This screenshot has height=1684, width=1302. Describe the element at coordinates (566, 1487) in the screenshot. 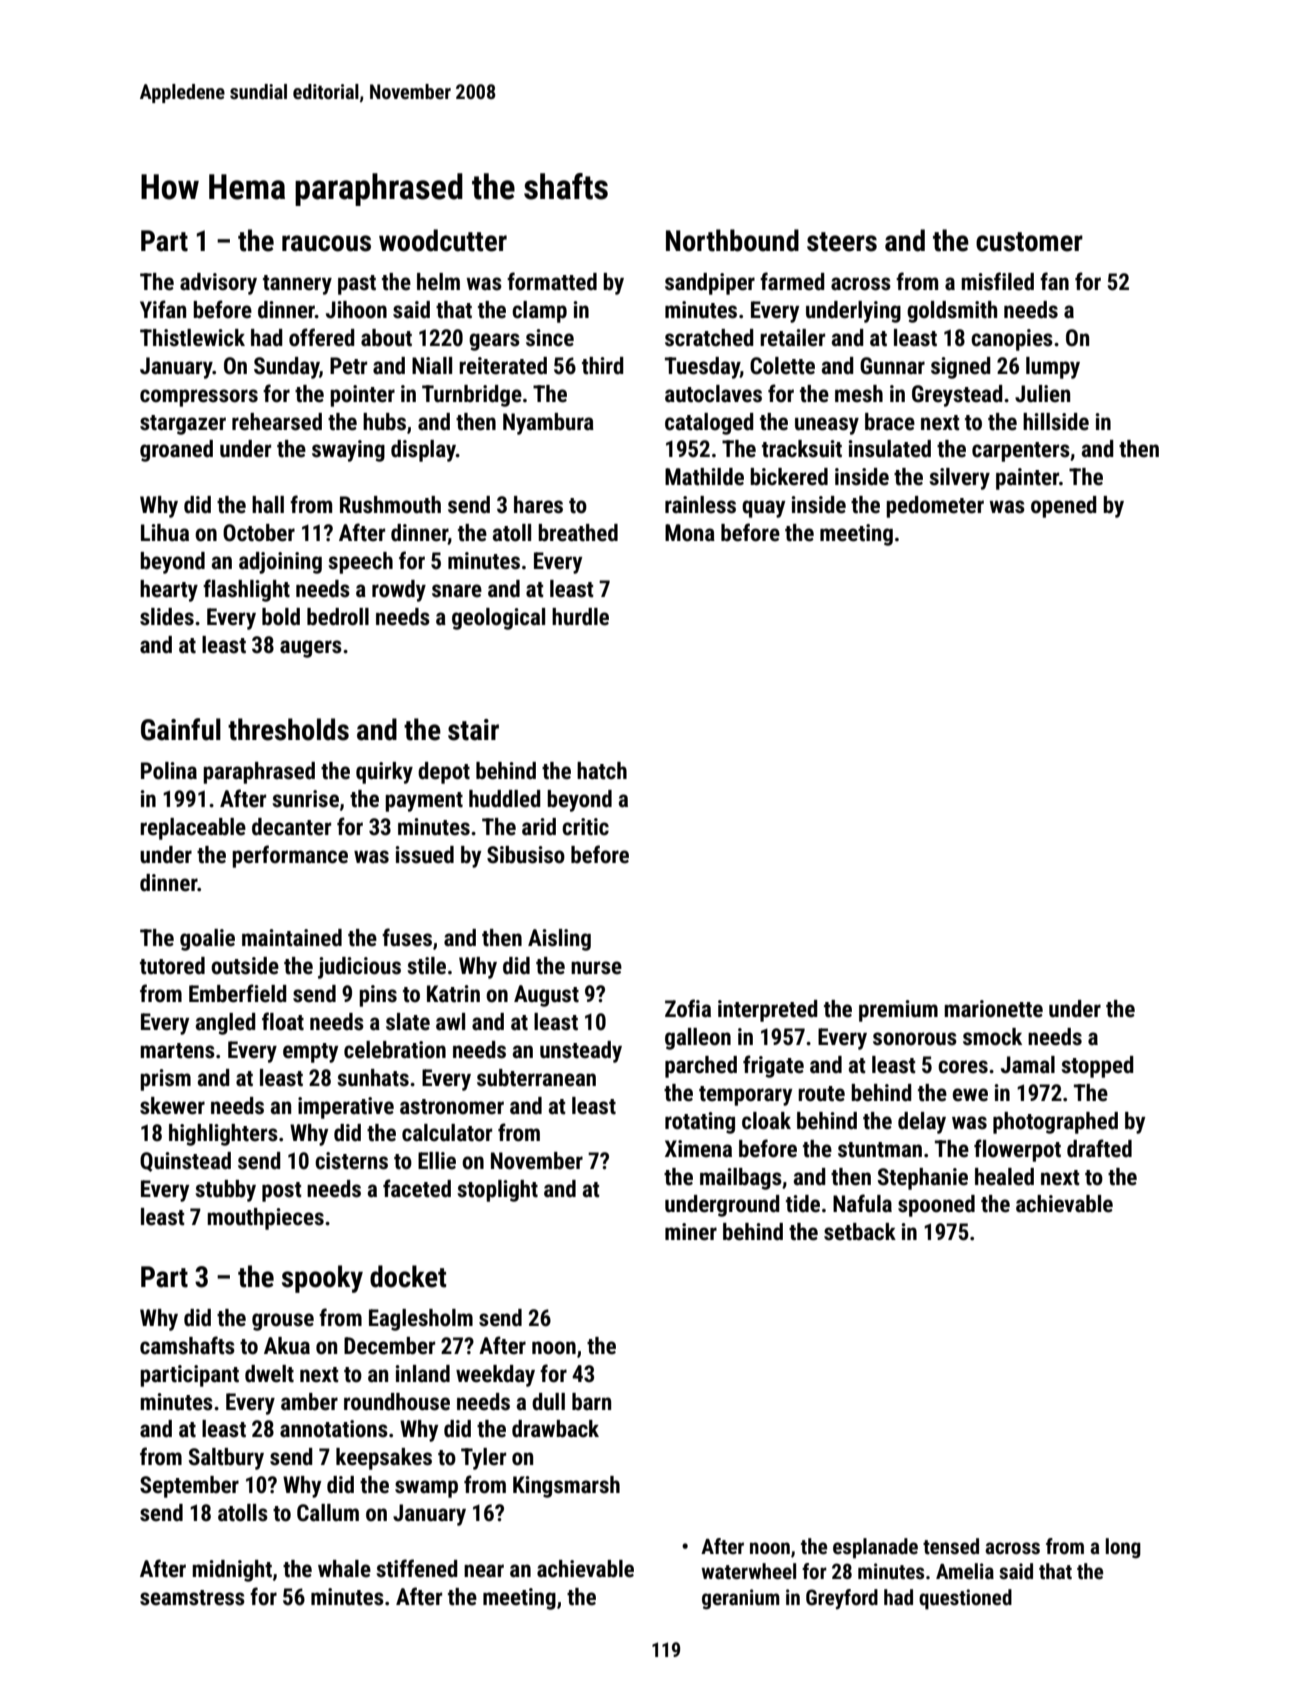

I see `Kingsmarsh` at that location.
